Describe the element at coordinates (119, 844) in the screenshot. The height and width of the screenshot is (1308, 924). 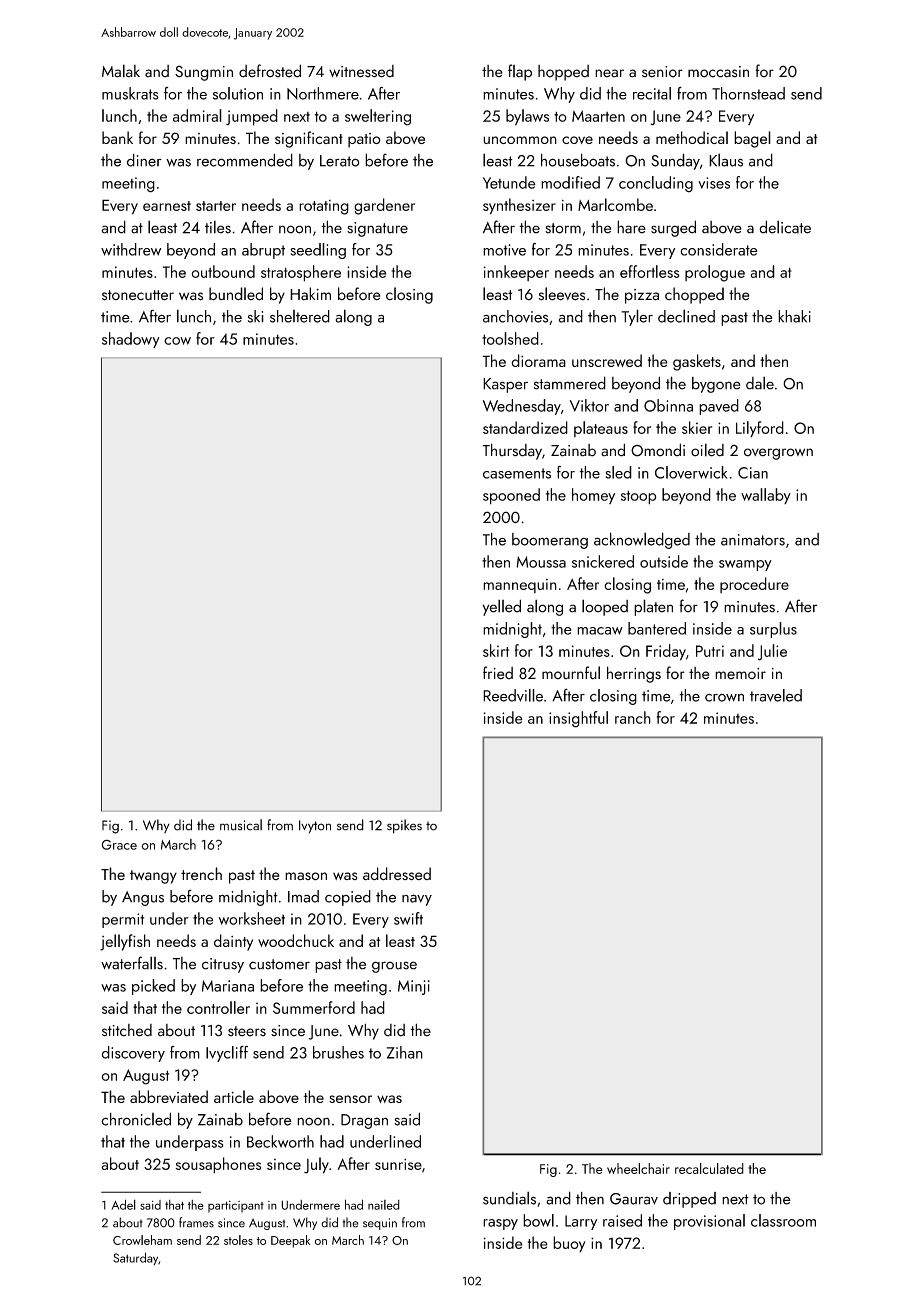
I see `Grace` at that location.
